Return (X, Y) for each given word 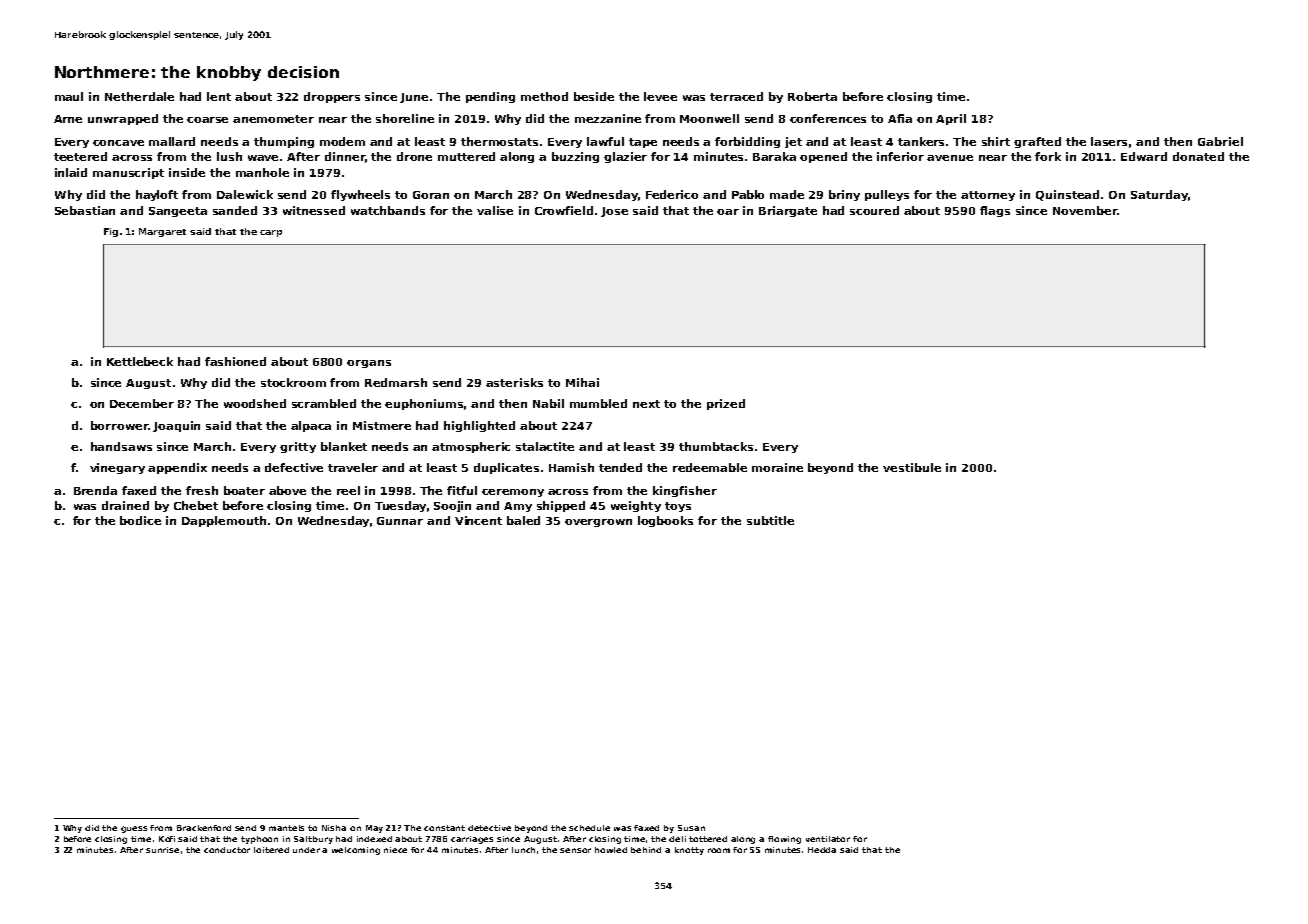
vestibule (912, 467)
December (142, 403)
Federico (672, 194)
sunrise (162, 850)
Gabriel (1220, 141)
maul (69, 96)
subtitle (770, 520)
